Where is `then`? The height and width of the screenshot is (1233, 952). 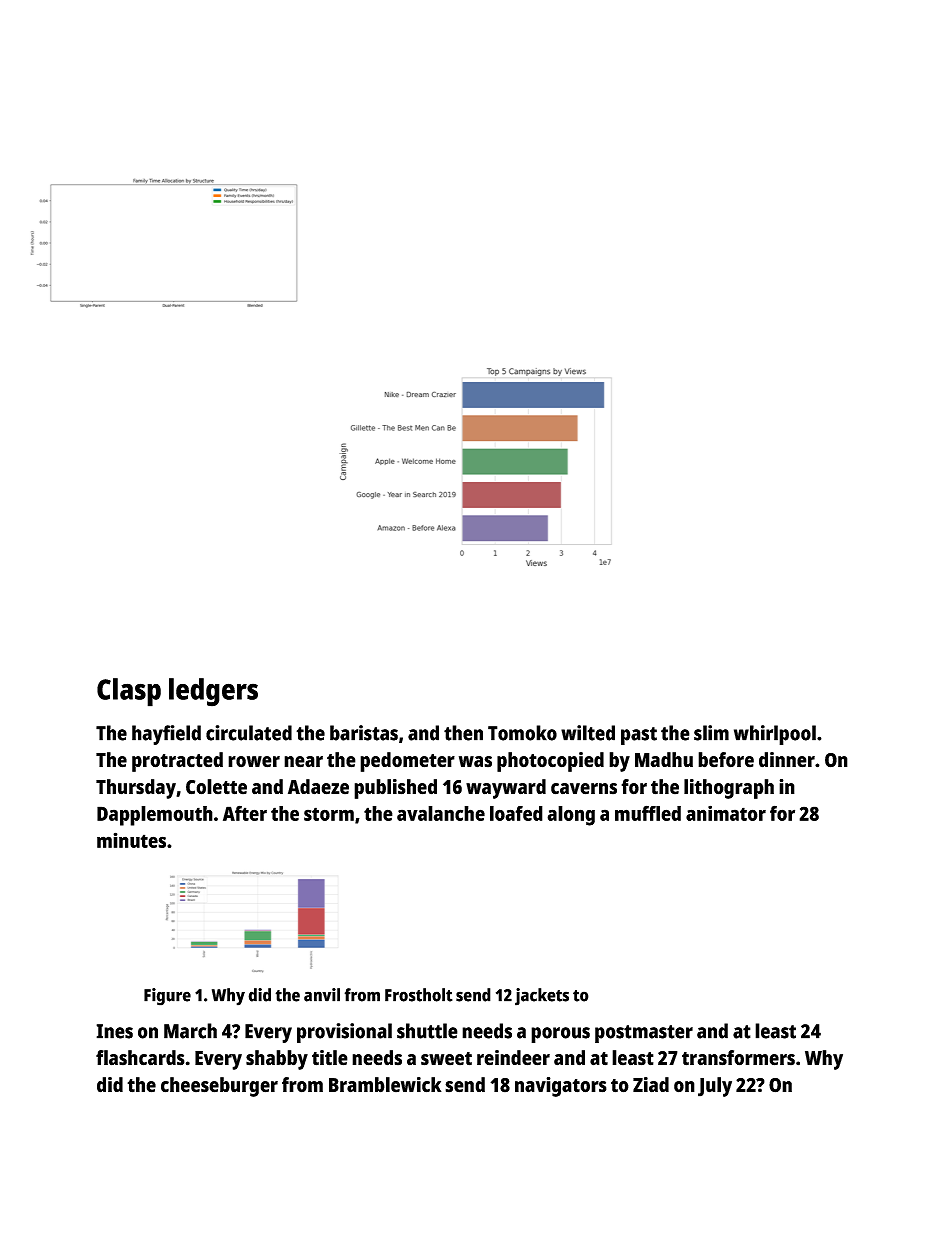
then is located at coordinates (463, 733).
